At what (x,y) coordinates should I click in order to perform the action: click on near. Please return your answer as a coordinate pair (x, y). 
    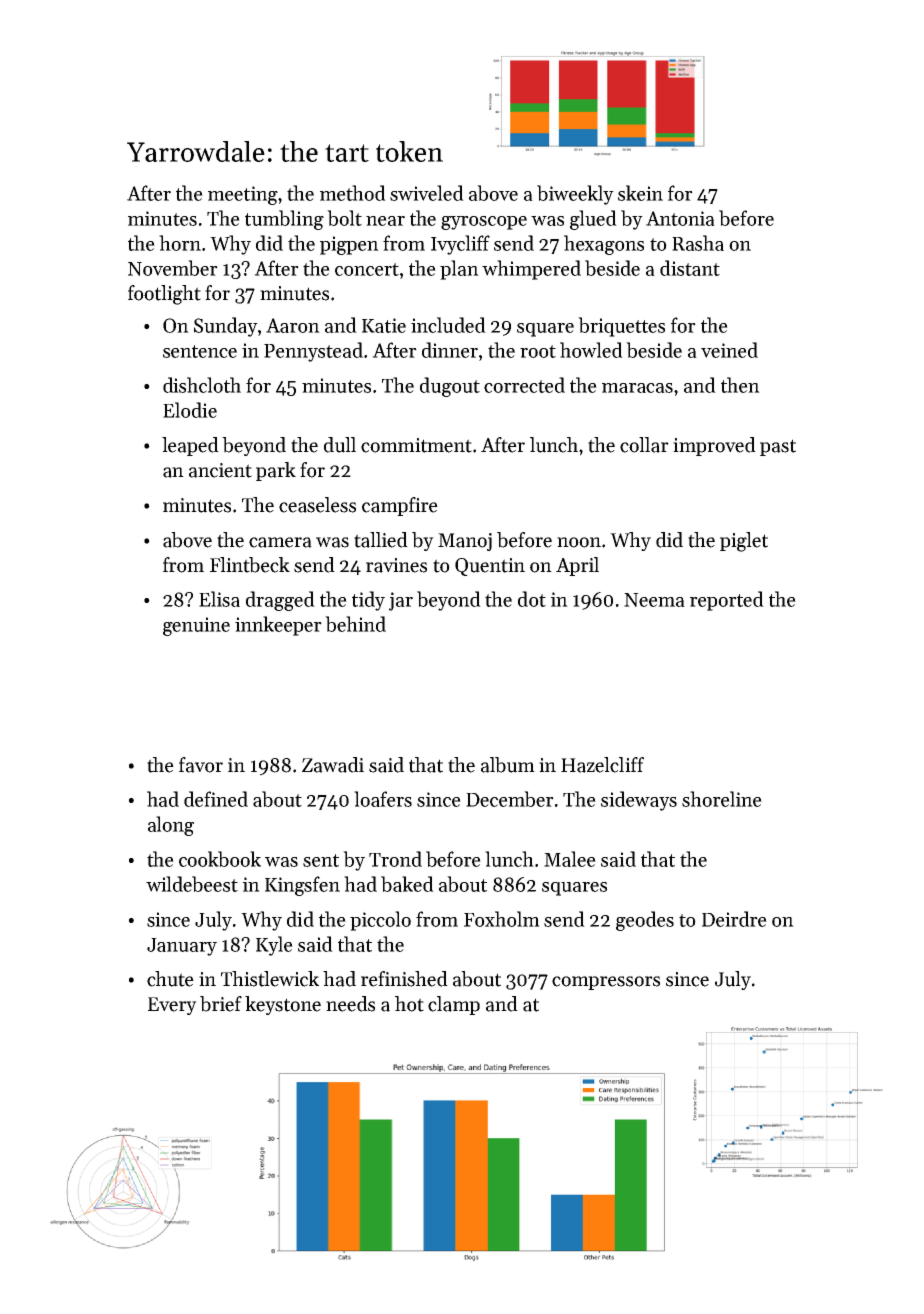
    Looking at the image, I should click on (385, 221).
